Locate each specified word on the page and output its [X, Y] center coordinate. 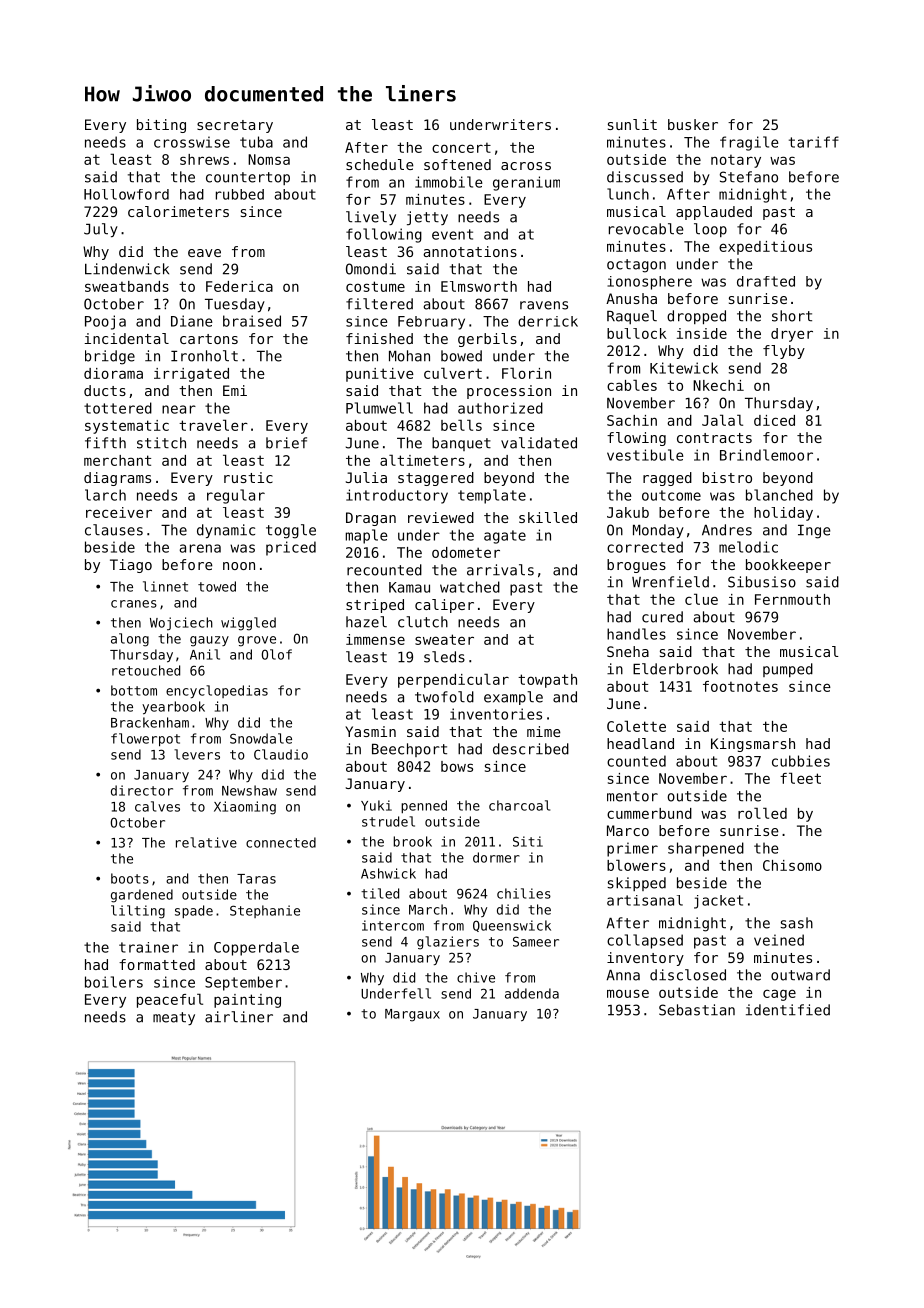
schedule [380, 164]
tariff [814, 142]
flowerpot [145, 740]
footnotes [740, 686]
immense [375, 639]
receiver [119, 512]
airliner [239, 1017]
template [492, 496]
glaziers [448, 943]
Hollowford [126, 194]
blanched [779, 495]
